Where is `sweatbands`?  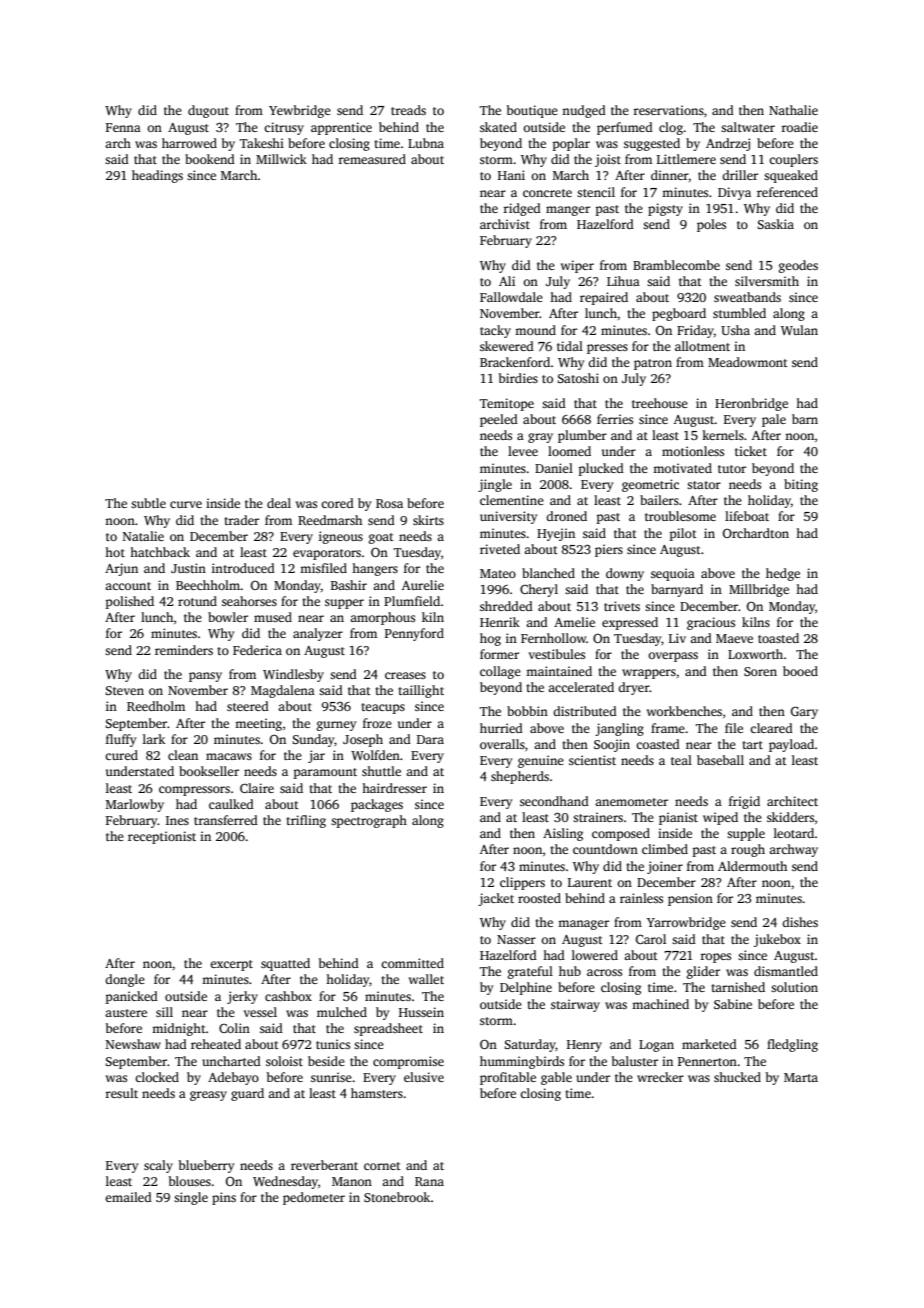 sweatbands is located at coordinates (747, 297).
